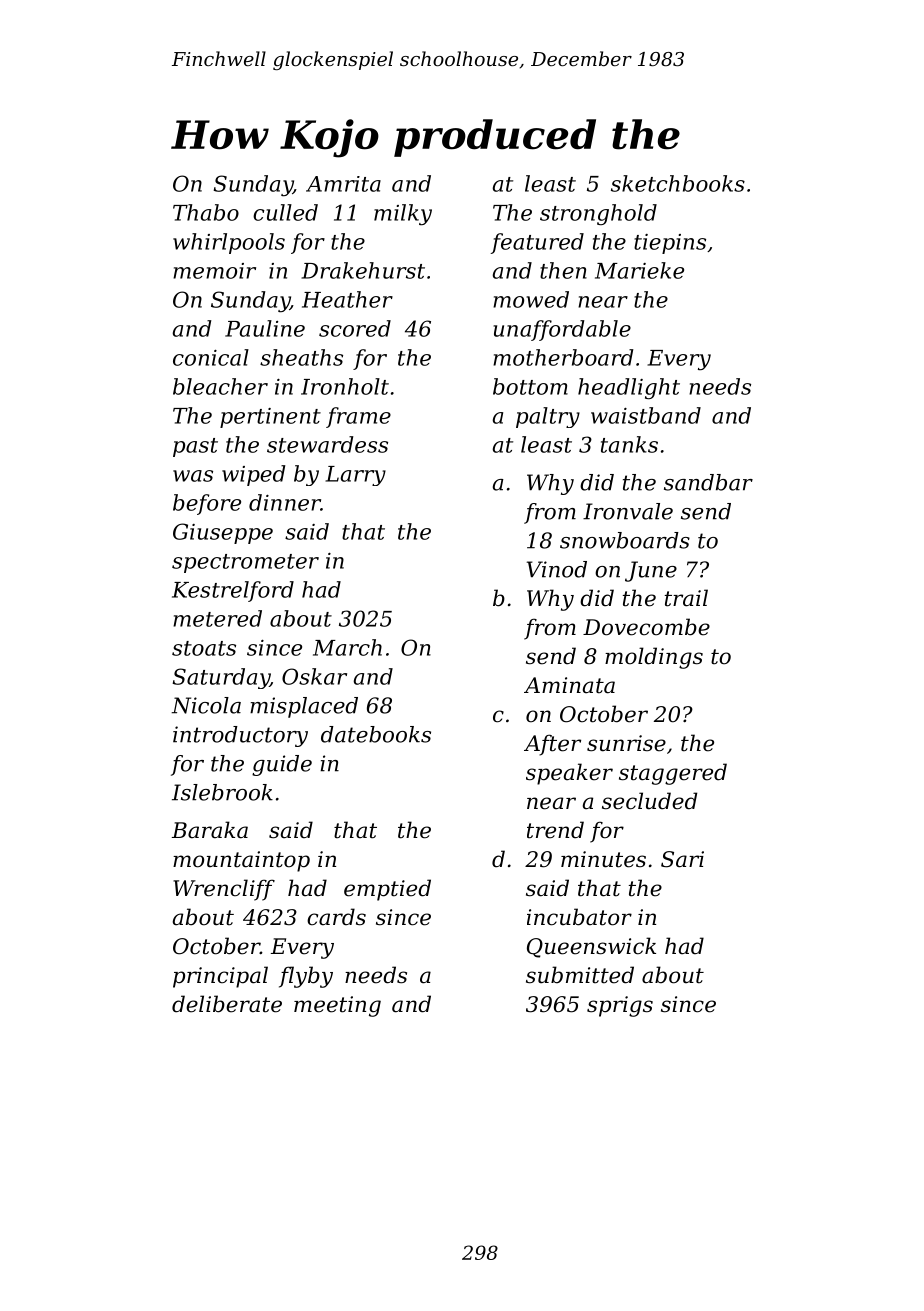  Describe the element at coordinates (686, 598) in the screenshot. I see `trail` at that location.
